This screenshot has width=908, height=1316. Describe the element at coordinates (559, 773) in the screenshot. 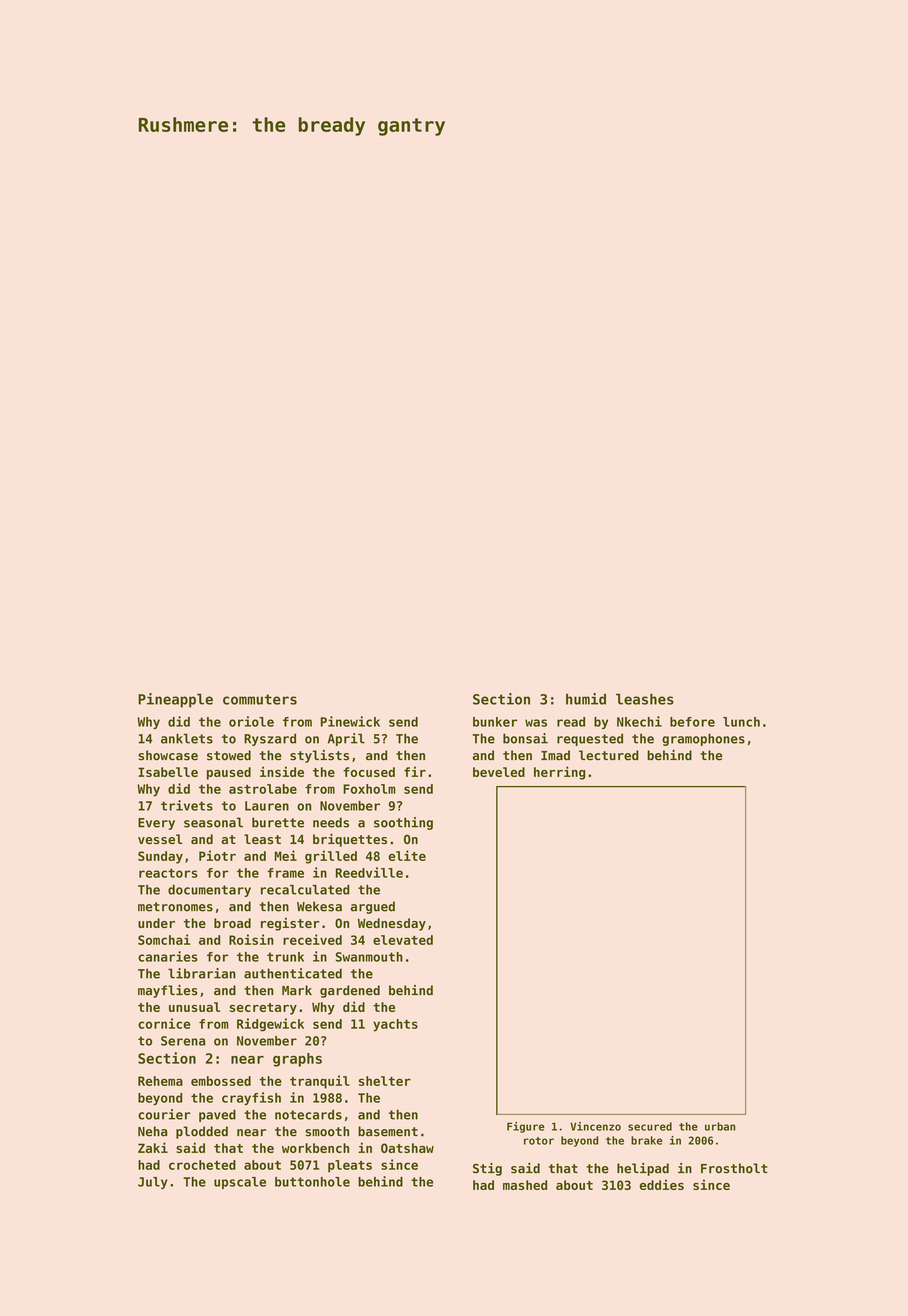

I see `herring` at that location.
